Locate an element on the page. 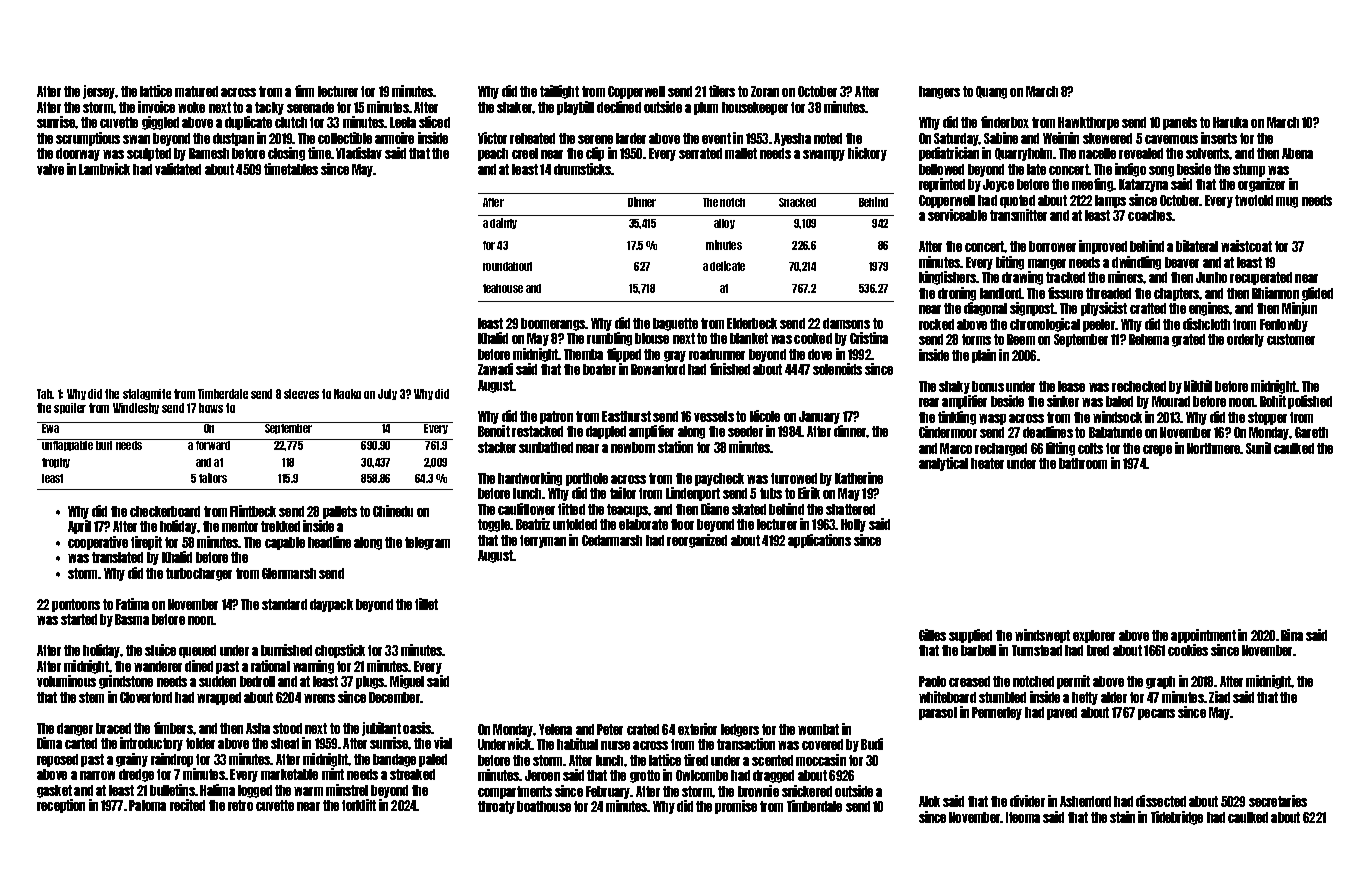  sleeves is located at coordinates (301, 394).
